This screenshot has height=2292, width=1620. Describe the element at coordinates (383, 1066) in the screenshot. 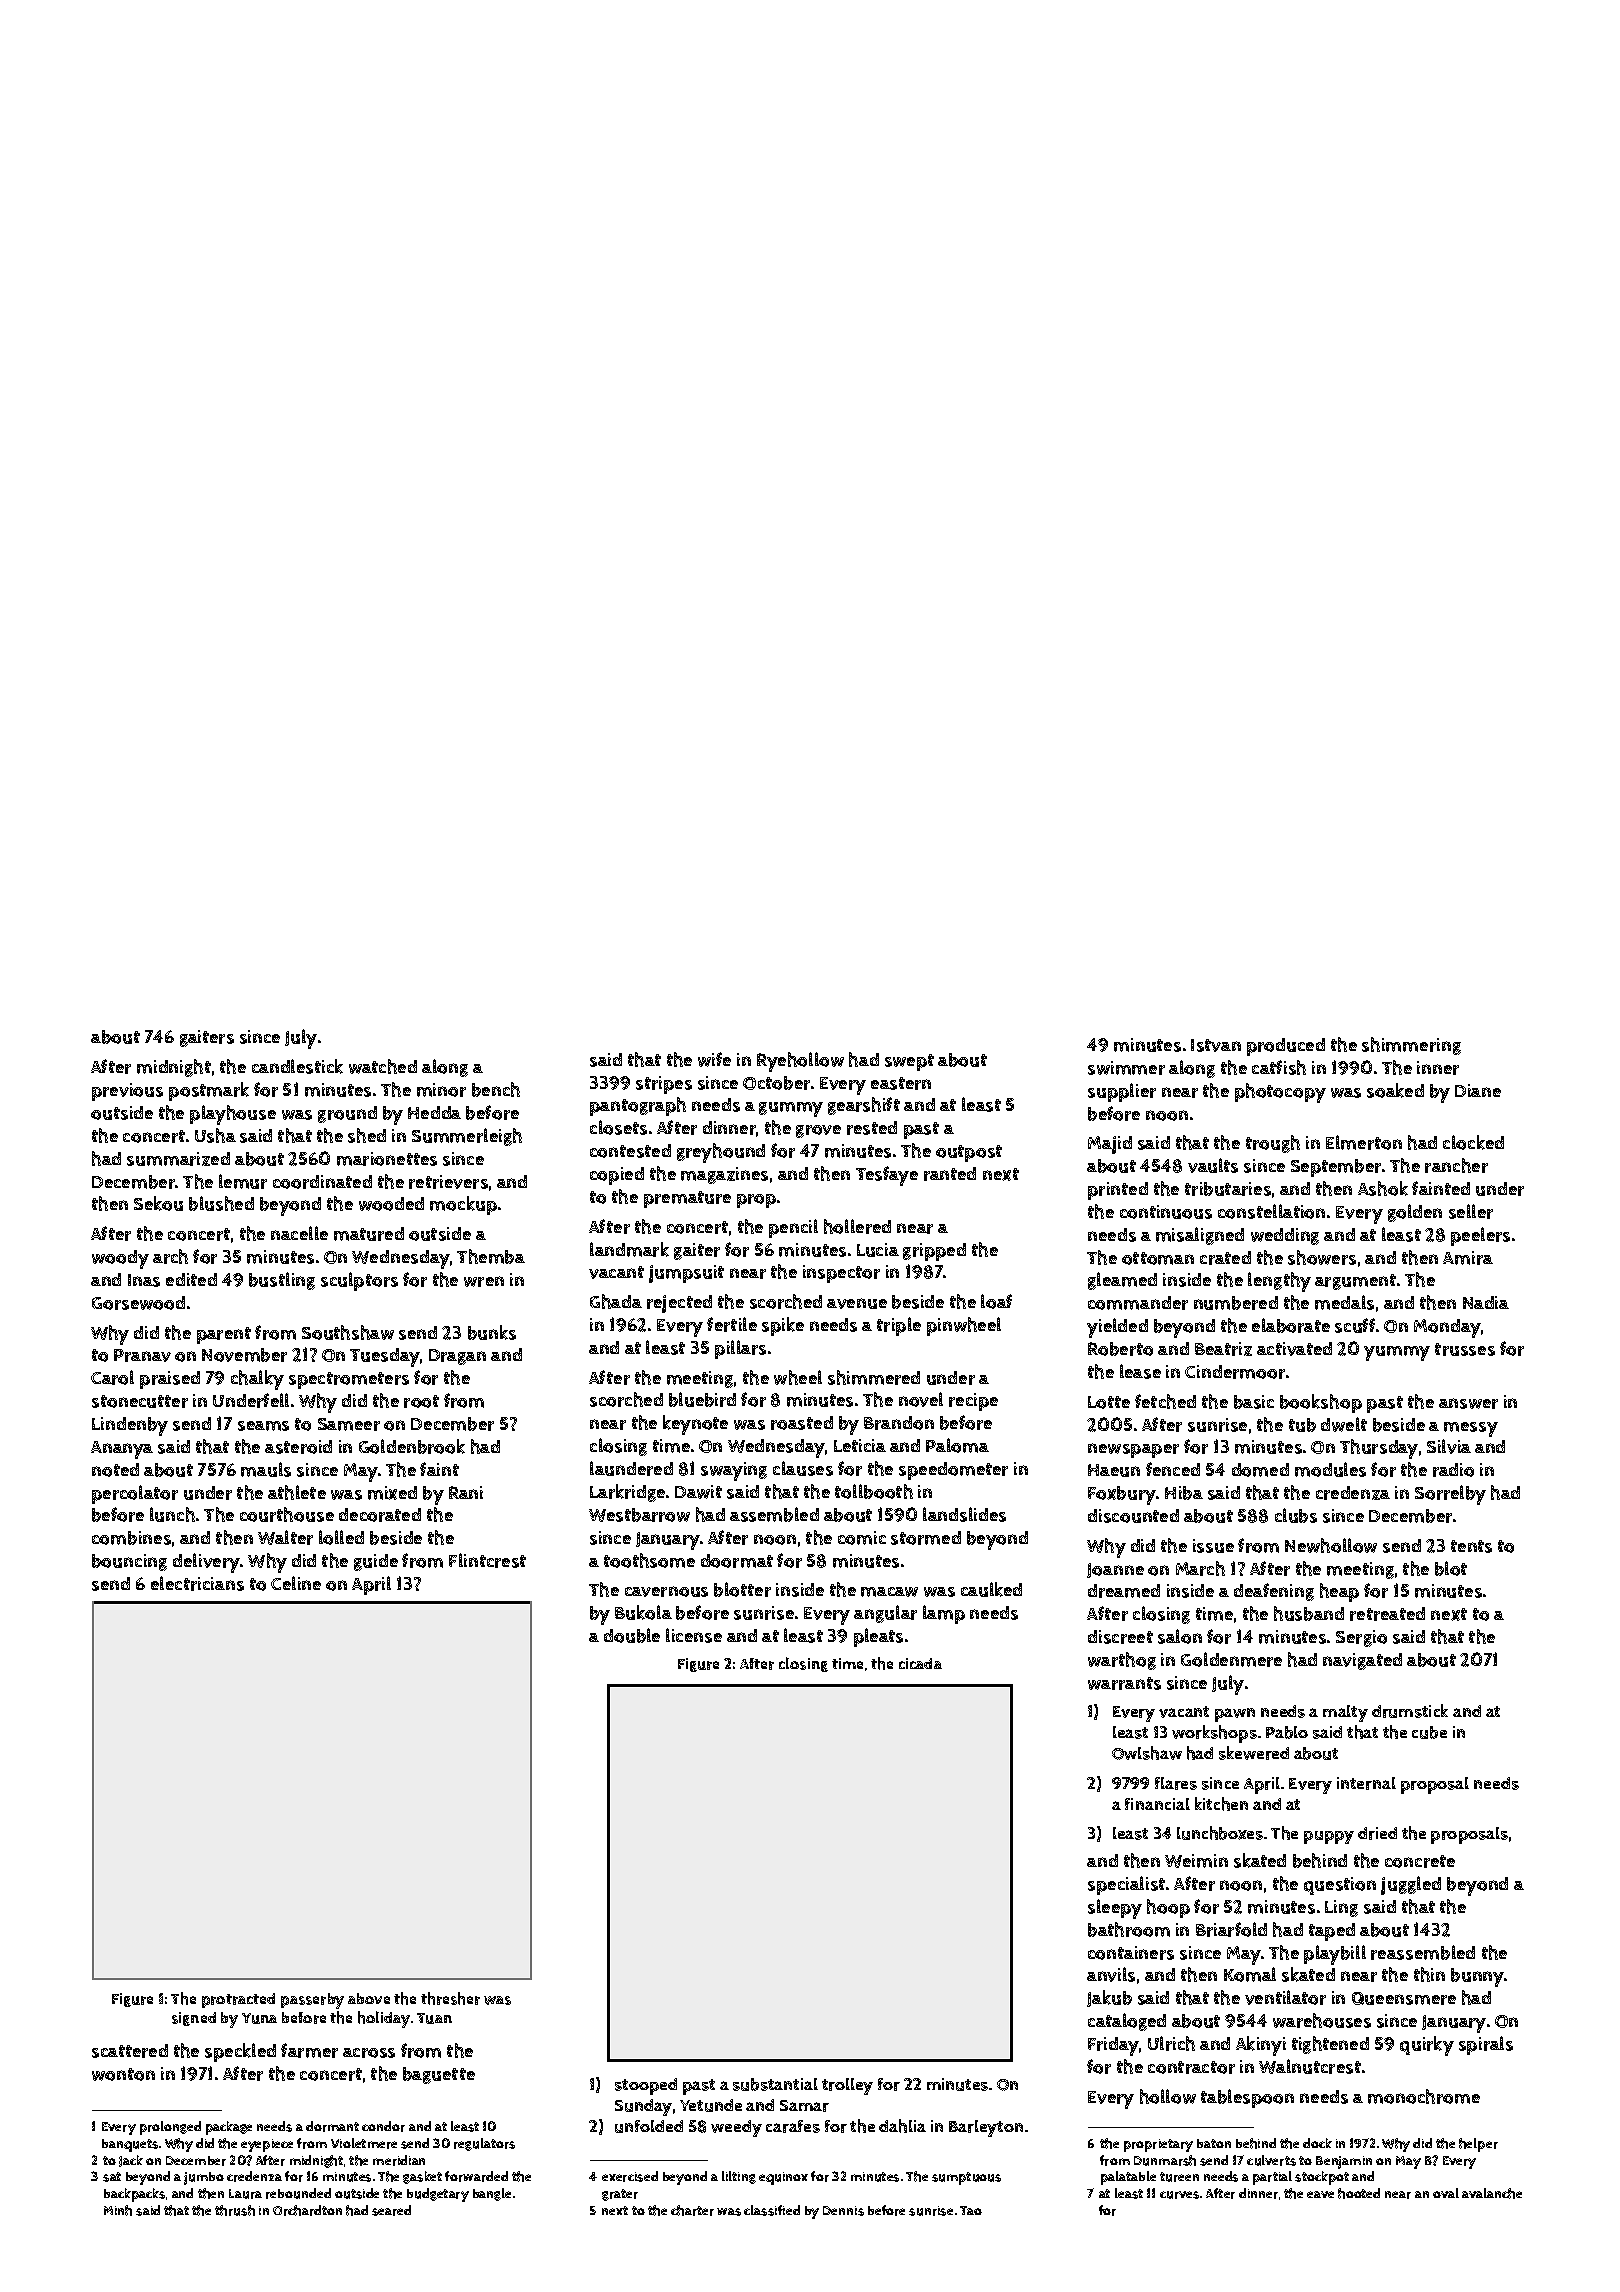

I see `watched` at that location.
